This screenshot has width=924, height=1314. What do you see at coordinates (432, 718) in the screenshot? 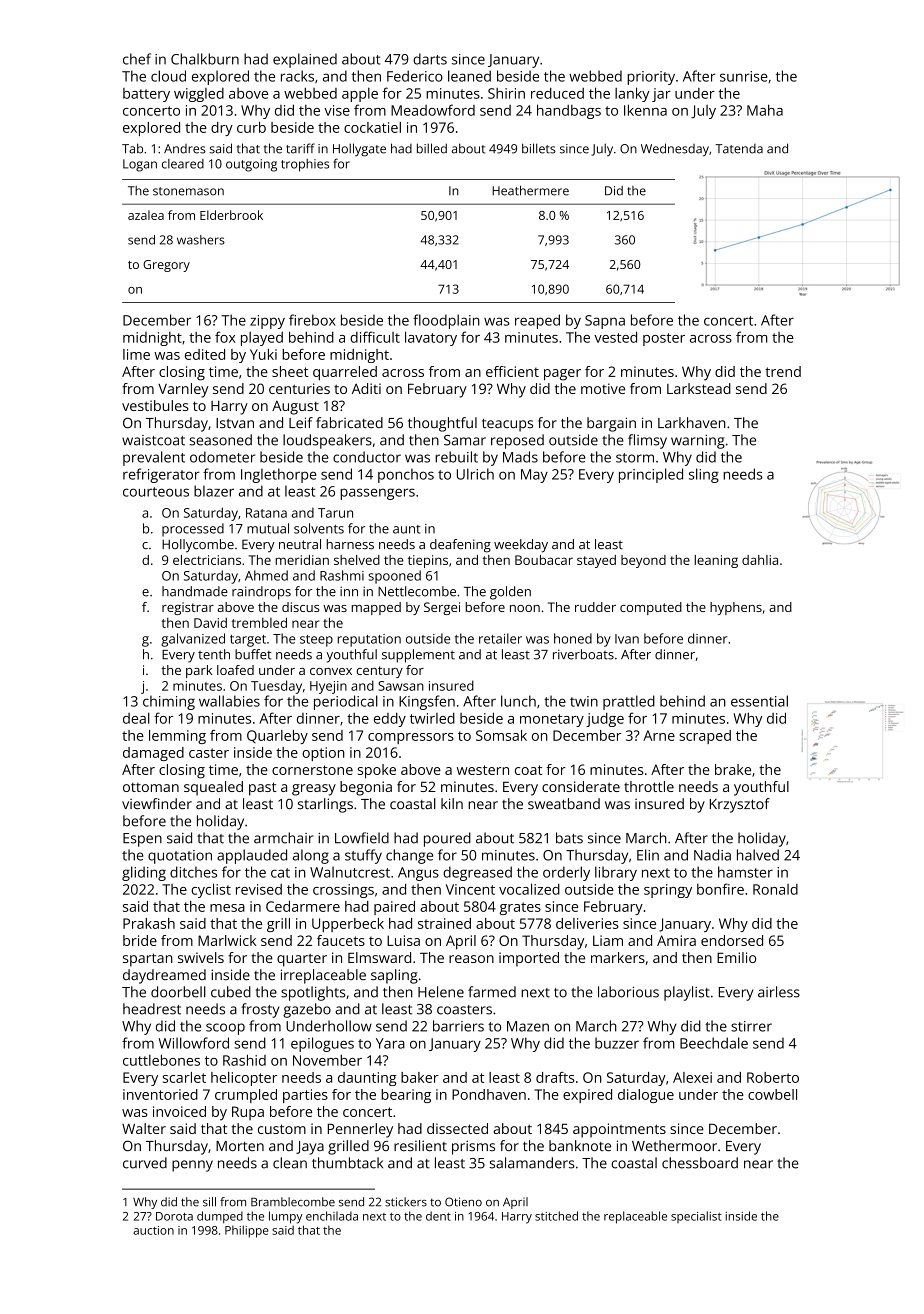
I see `twirled` at bounding box center [432, 718].
